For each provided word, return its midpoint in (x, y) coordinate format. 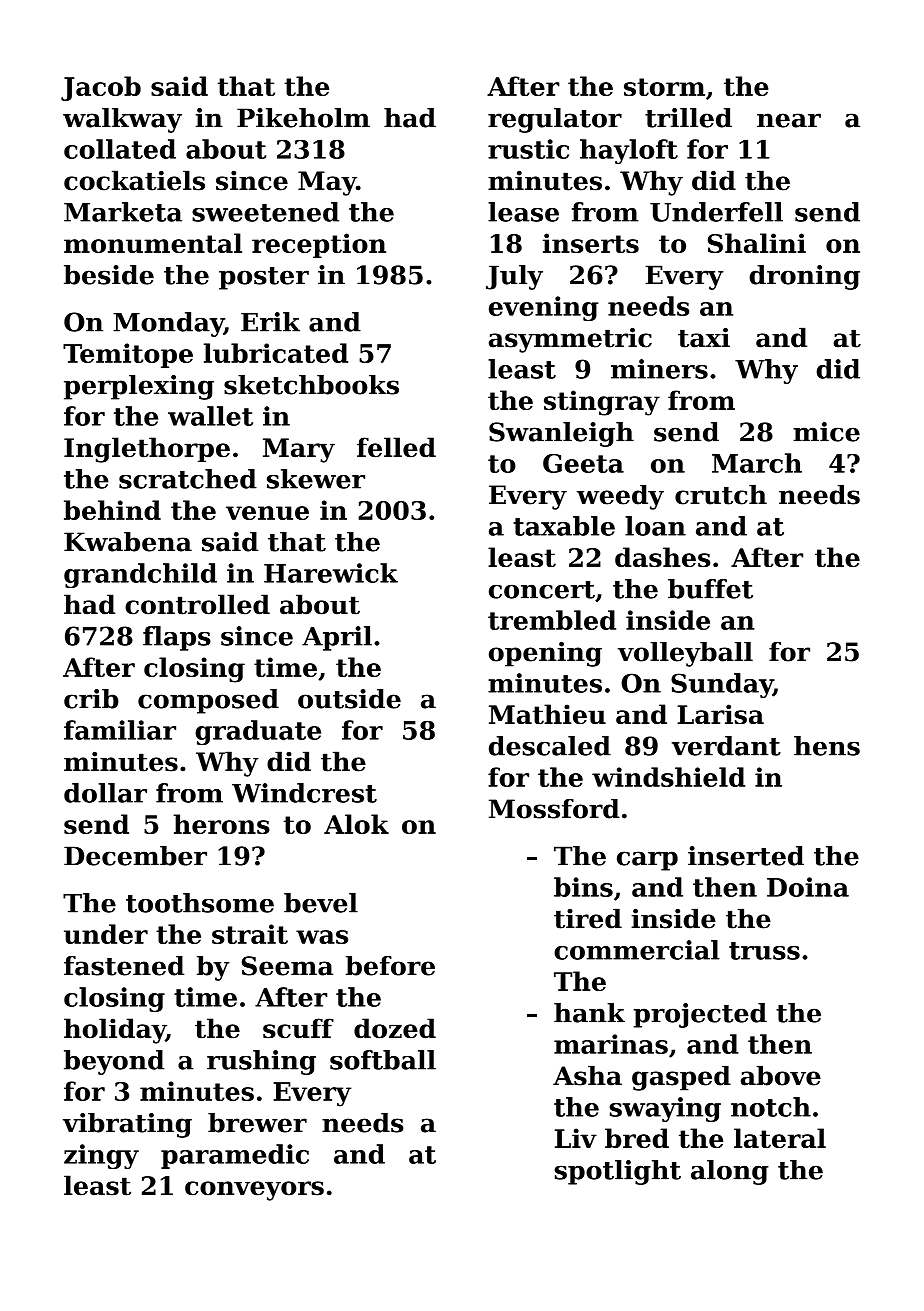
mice (826, 432)
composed (208, 701)
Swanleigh (561, 434)
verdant (726, 746)
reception (319, 245)
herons (222, 824)
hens (827, 746)
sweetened (265, 212)
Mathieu (547, 714)
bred (637, 1138)
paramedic (235, 1156)
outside (349, 699)
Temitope (128, 355)
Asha (587, 1076)
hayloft (629, 151)
